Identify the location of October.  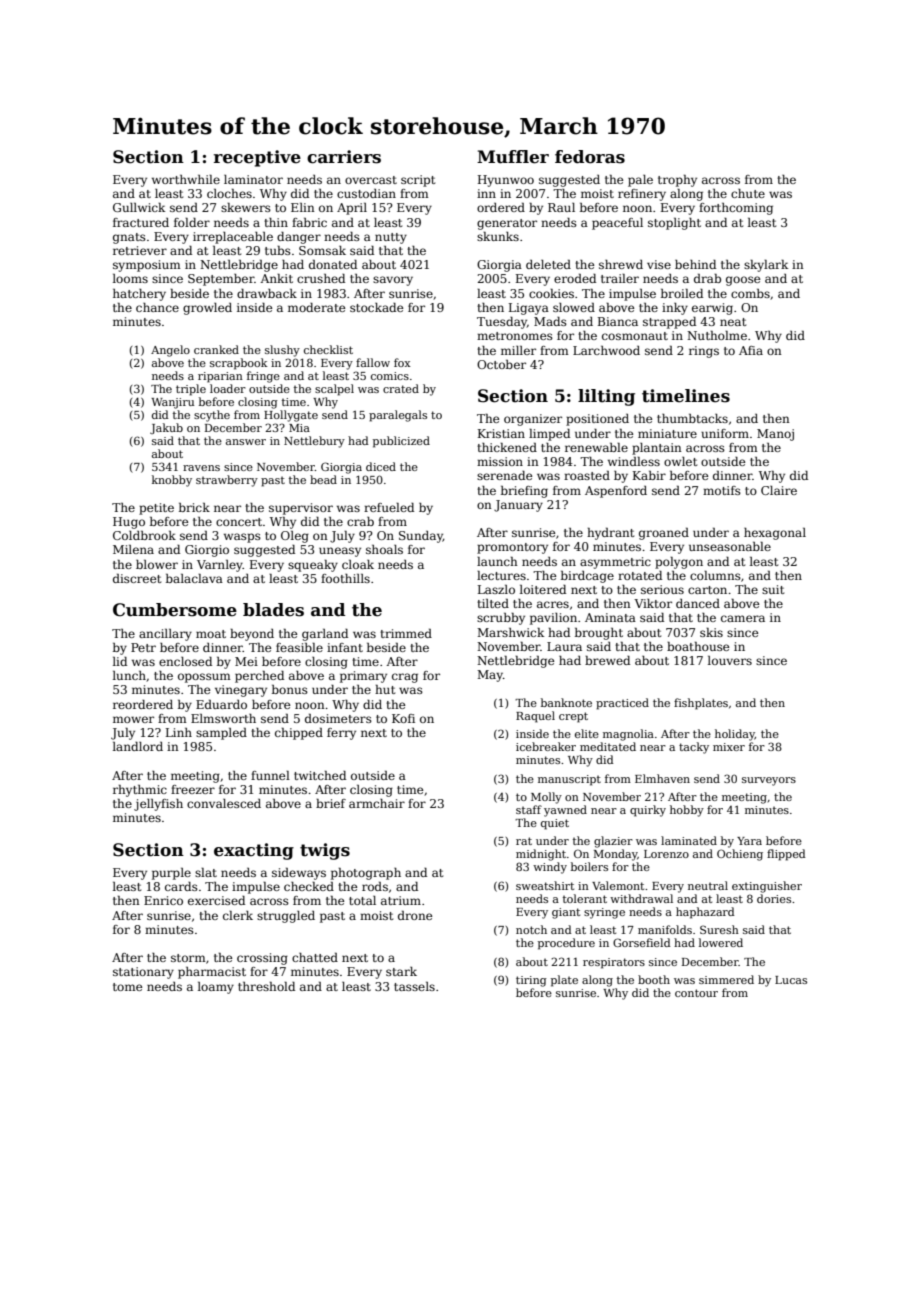
(501, 364).
